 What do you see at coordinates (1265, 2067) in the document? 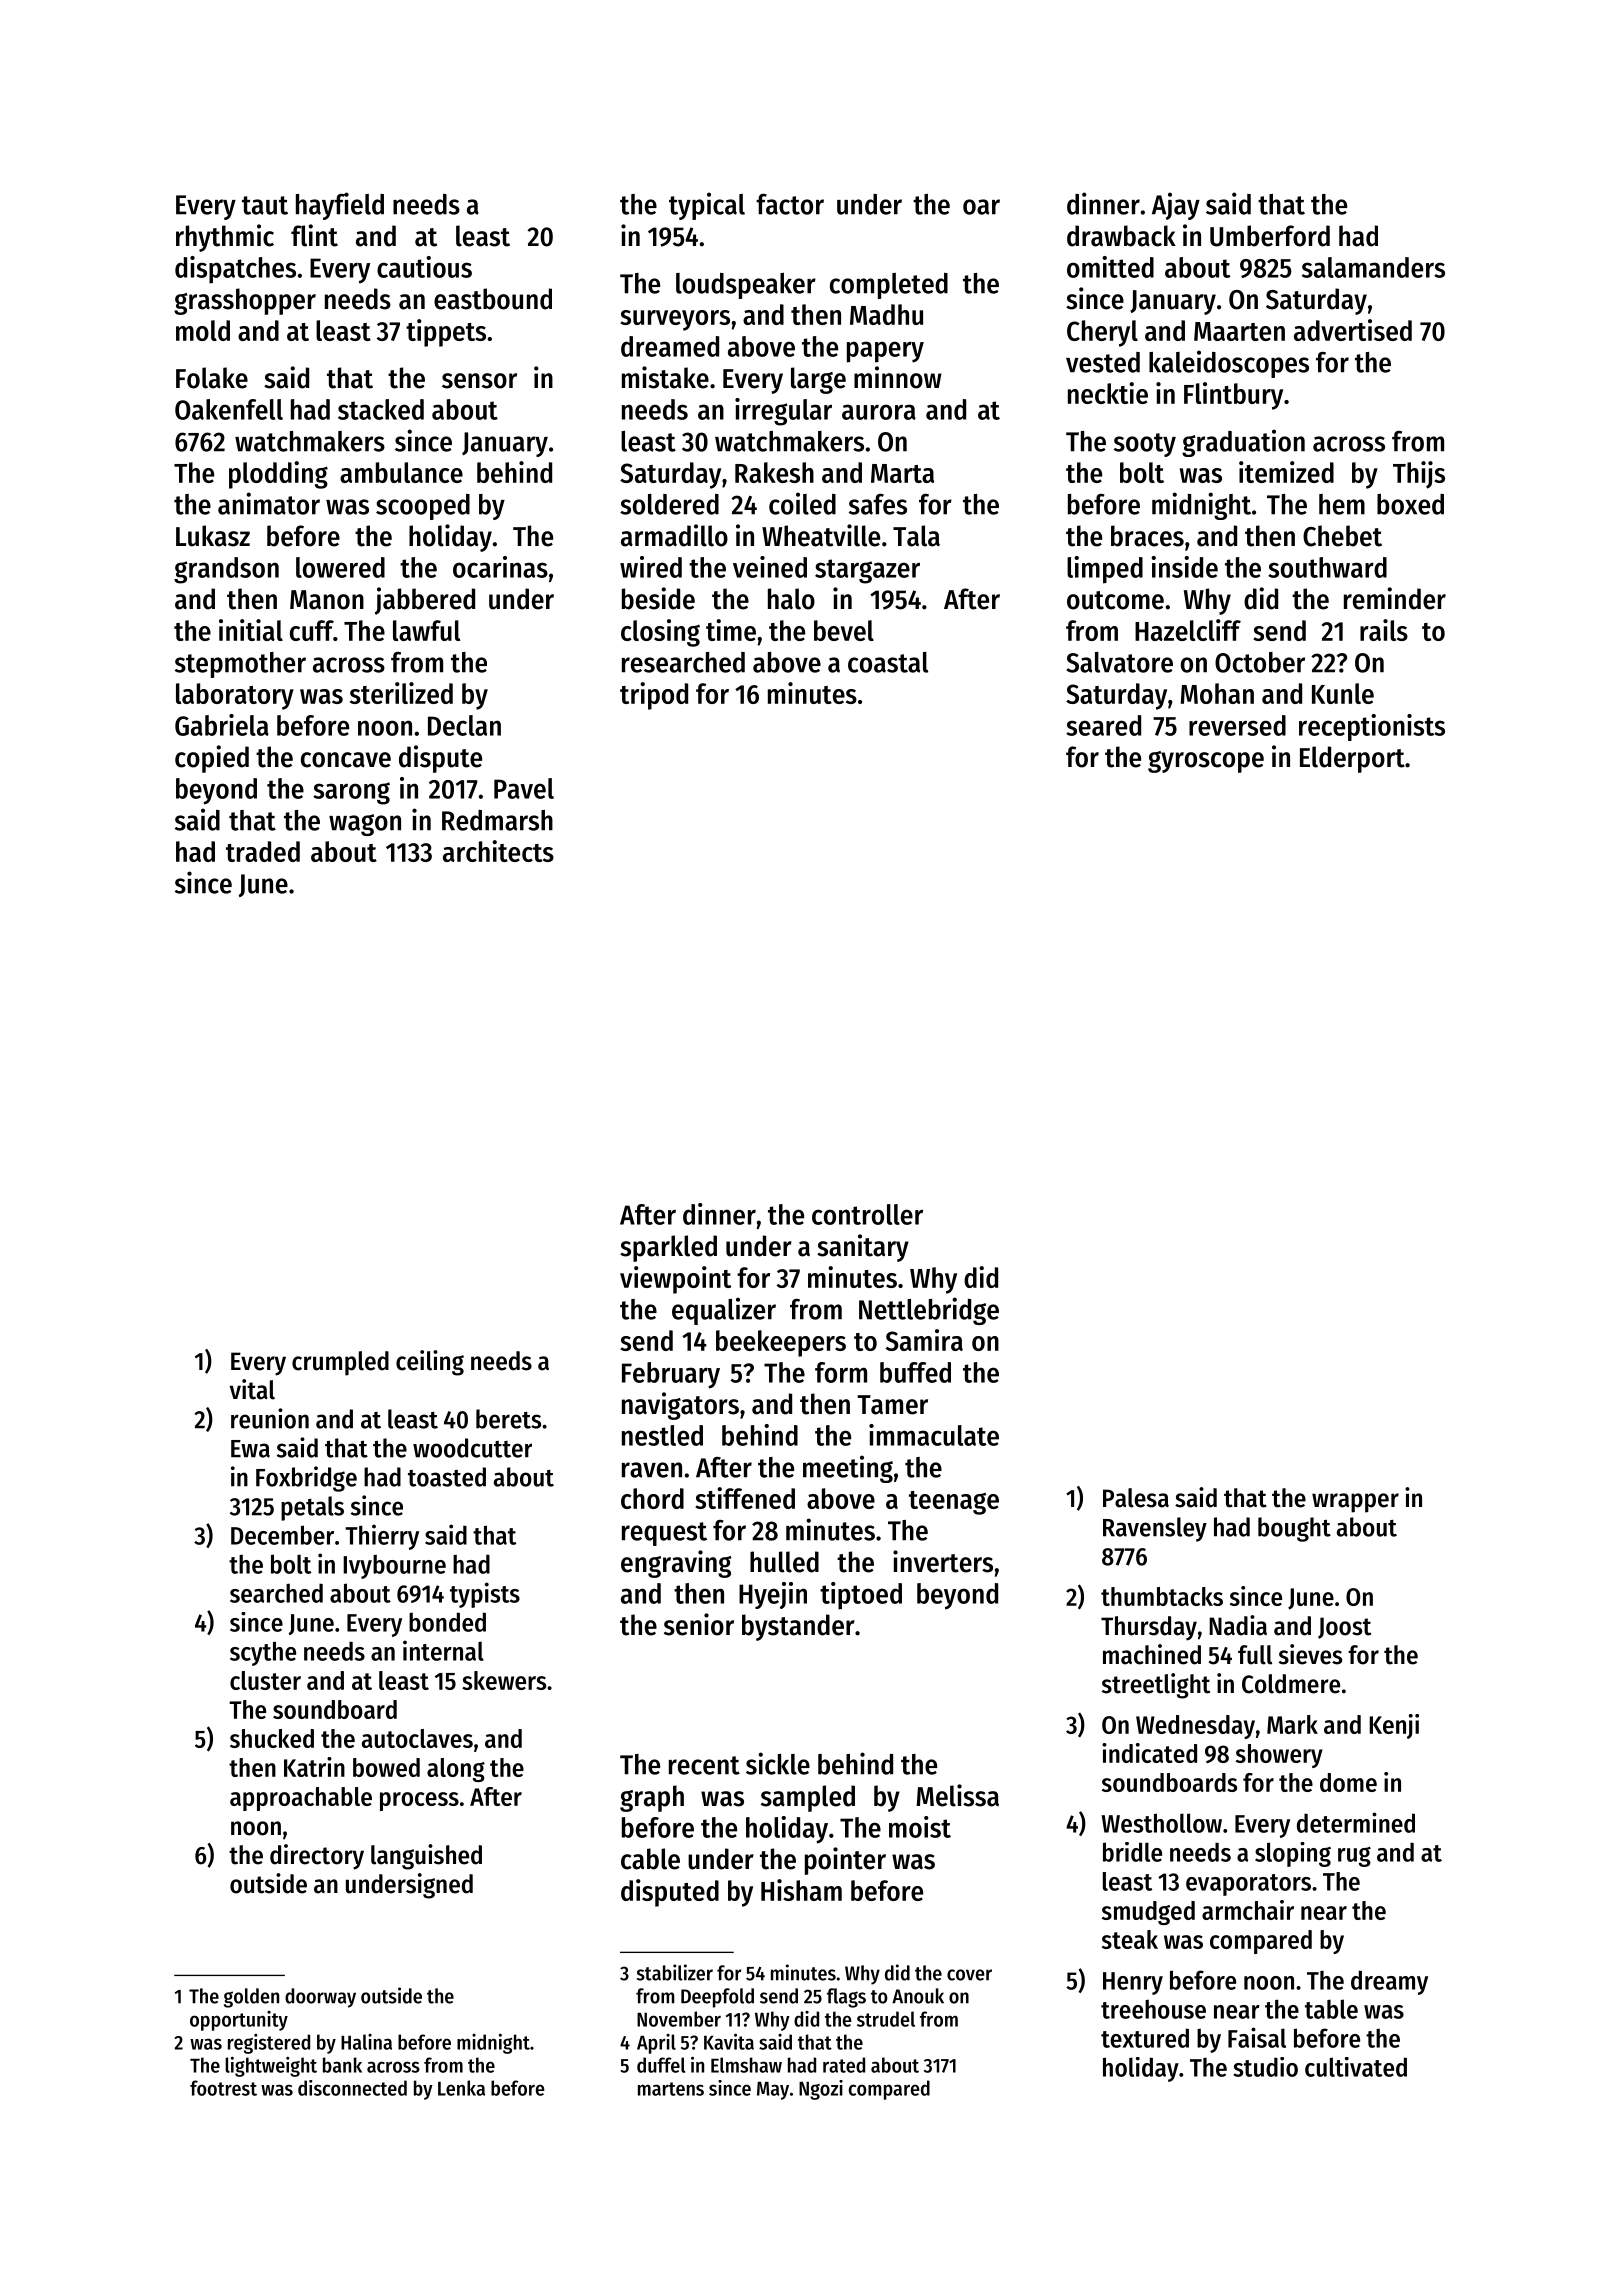
I see `studio` at bounding box center [1265, 2067].
